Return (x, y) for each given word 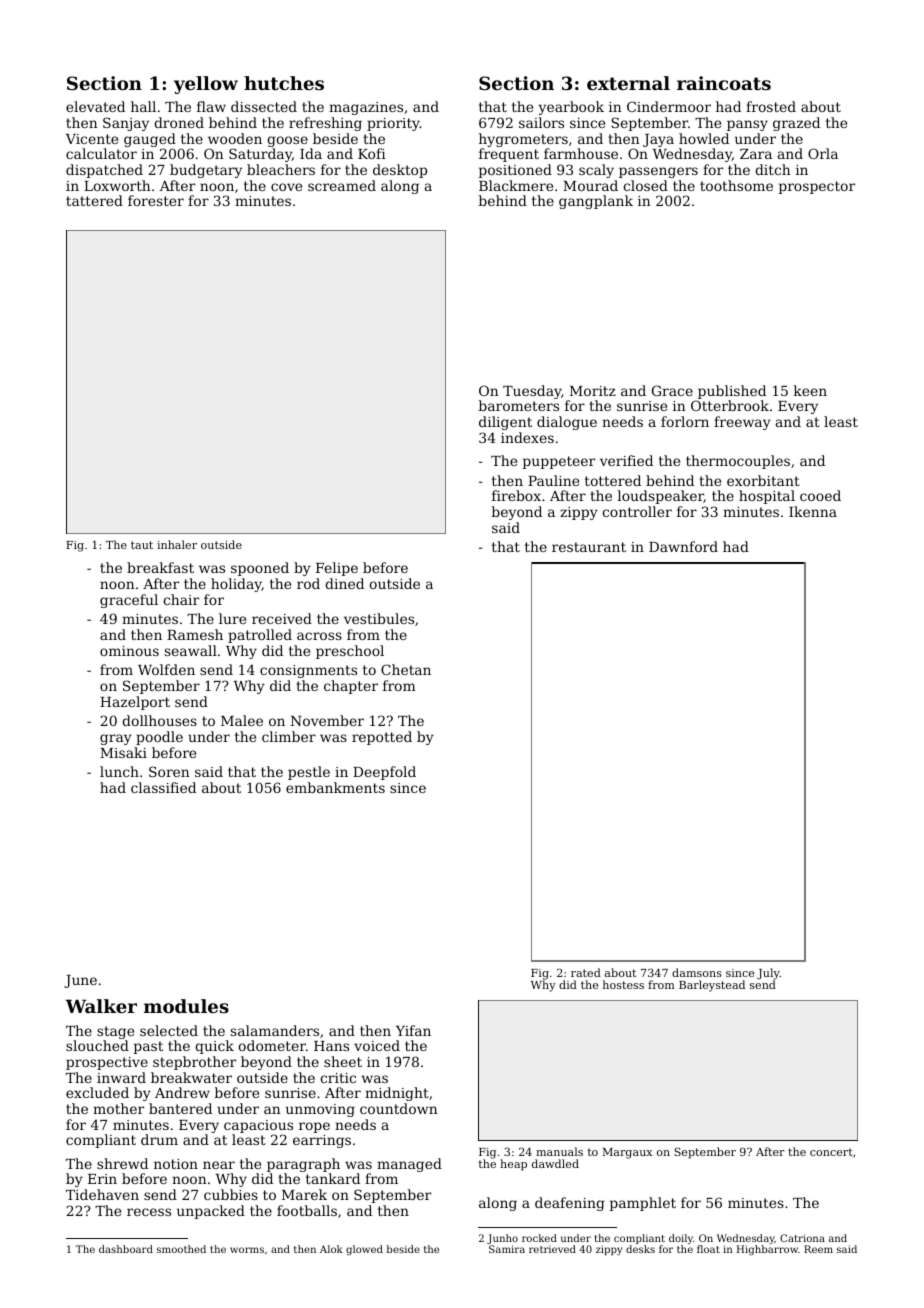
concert (831, 1152)
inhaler (177, 544)
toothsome (736, 185)
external (628, 83)
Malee (242, 720)
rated (586, 972)
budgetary (206, 171)
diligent (505, 423)
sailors (541, 122)
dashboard (126, 1249)
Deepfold (384, 773)
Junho (502, 1239)
